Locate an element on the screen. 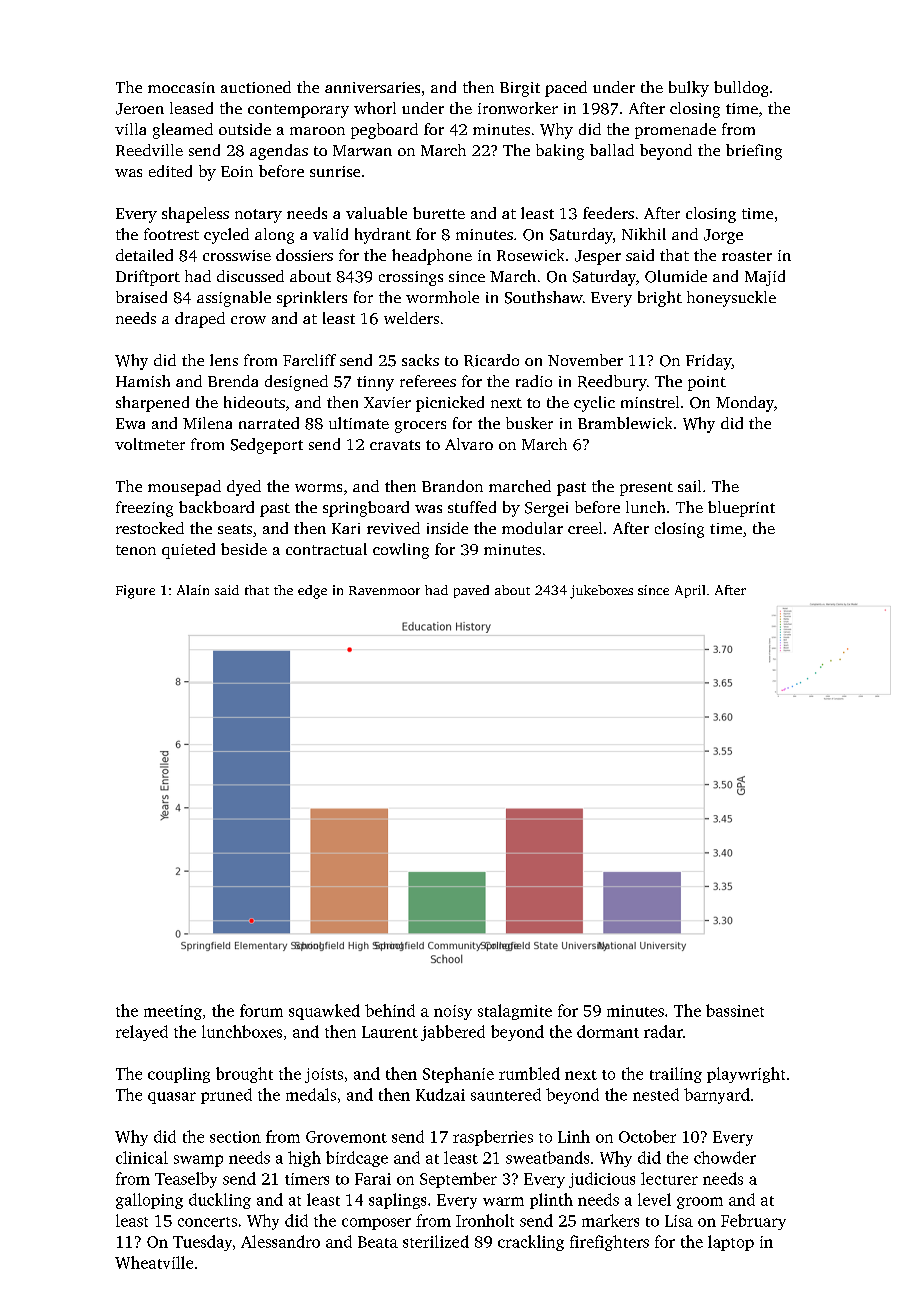 The width and height of the screenshot is (908, 1316). laptop is located at coordinates (731, 1243).
